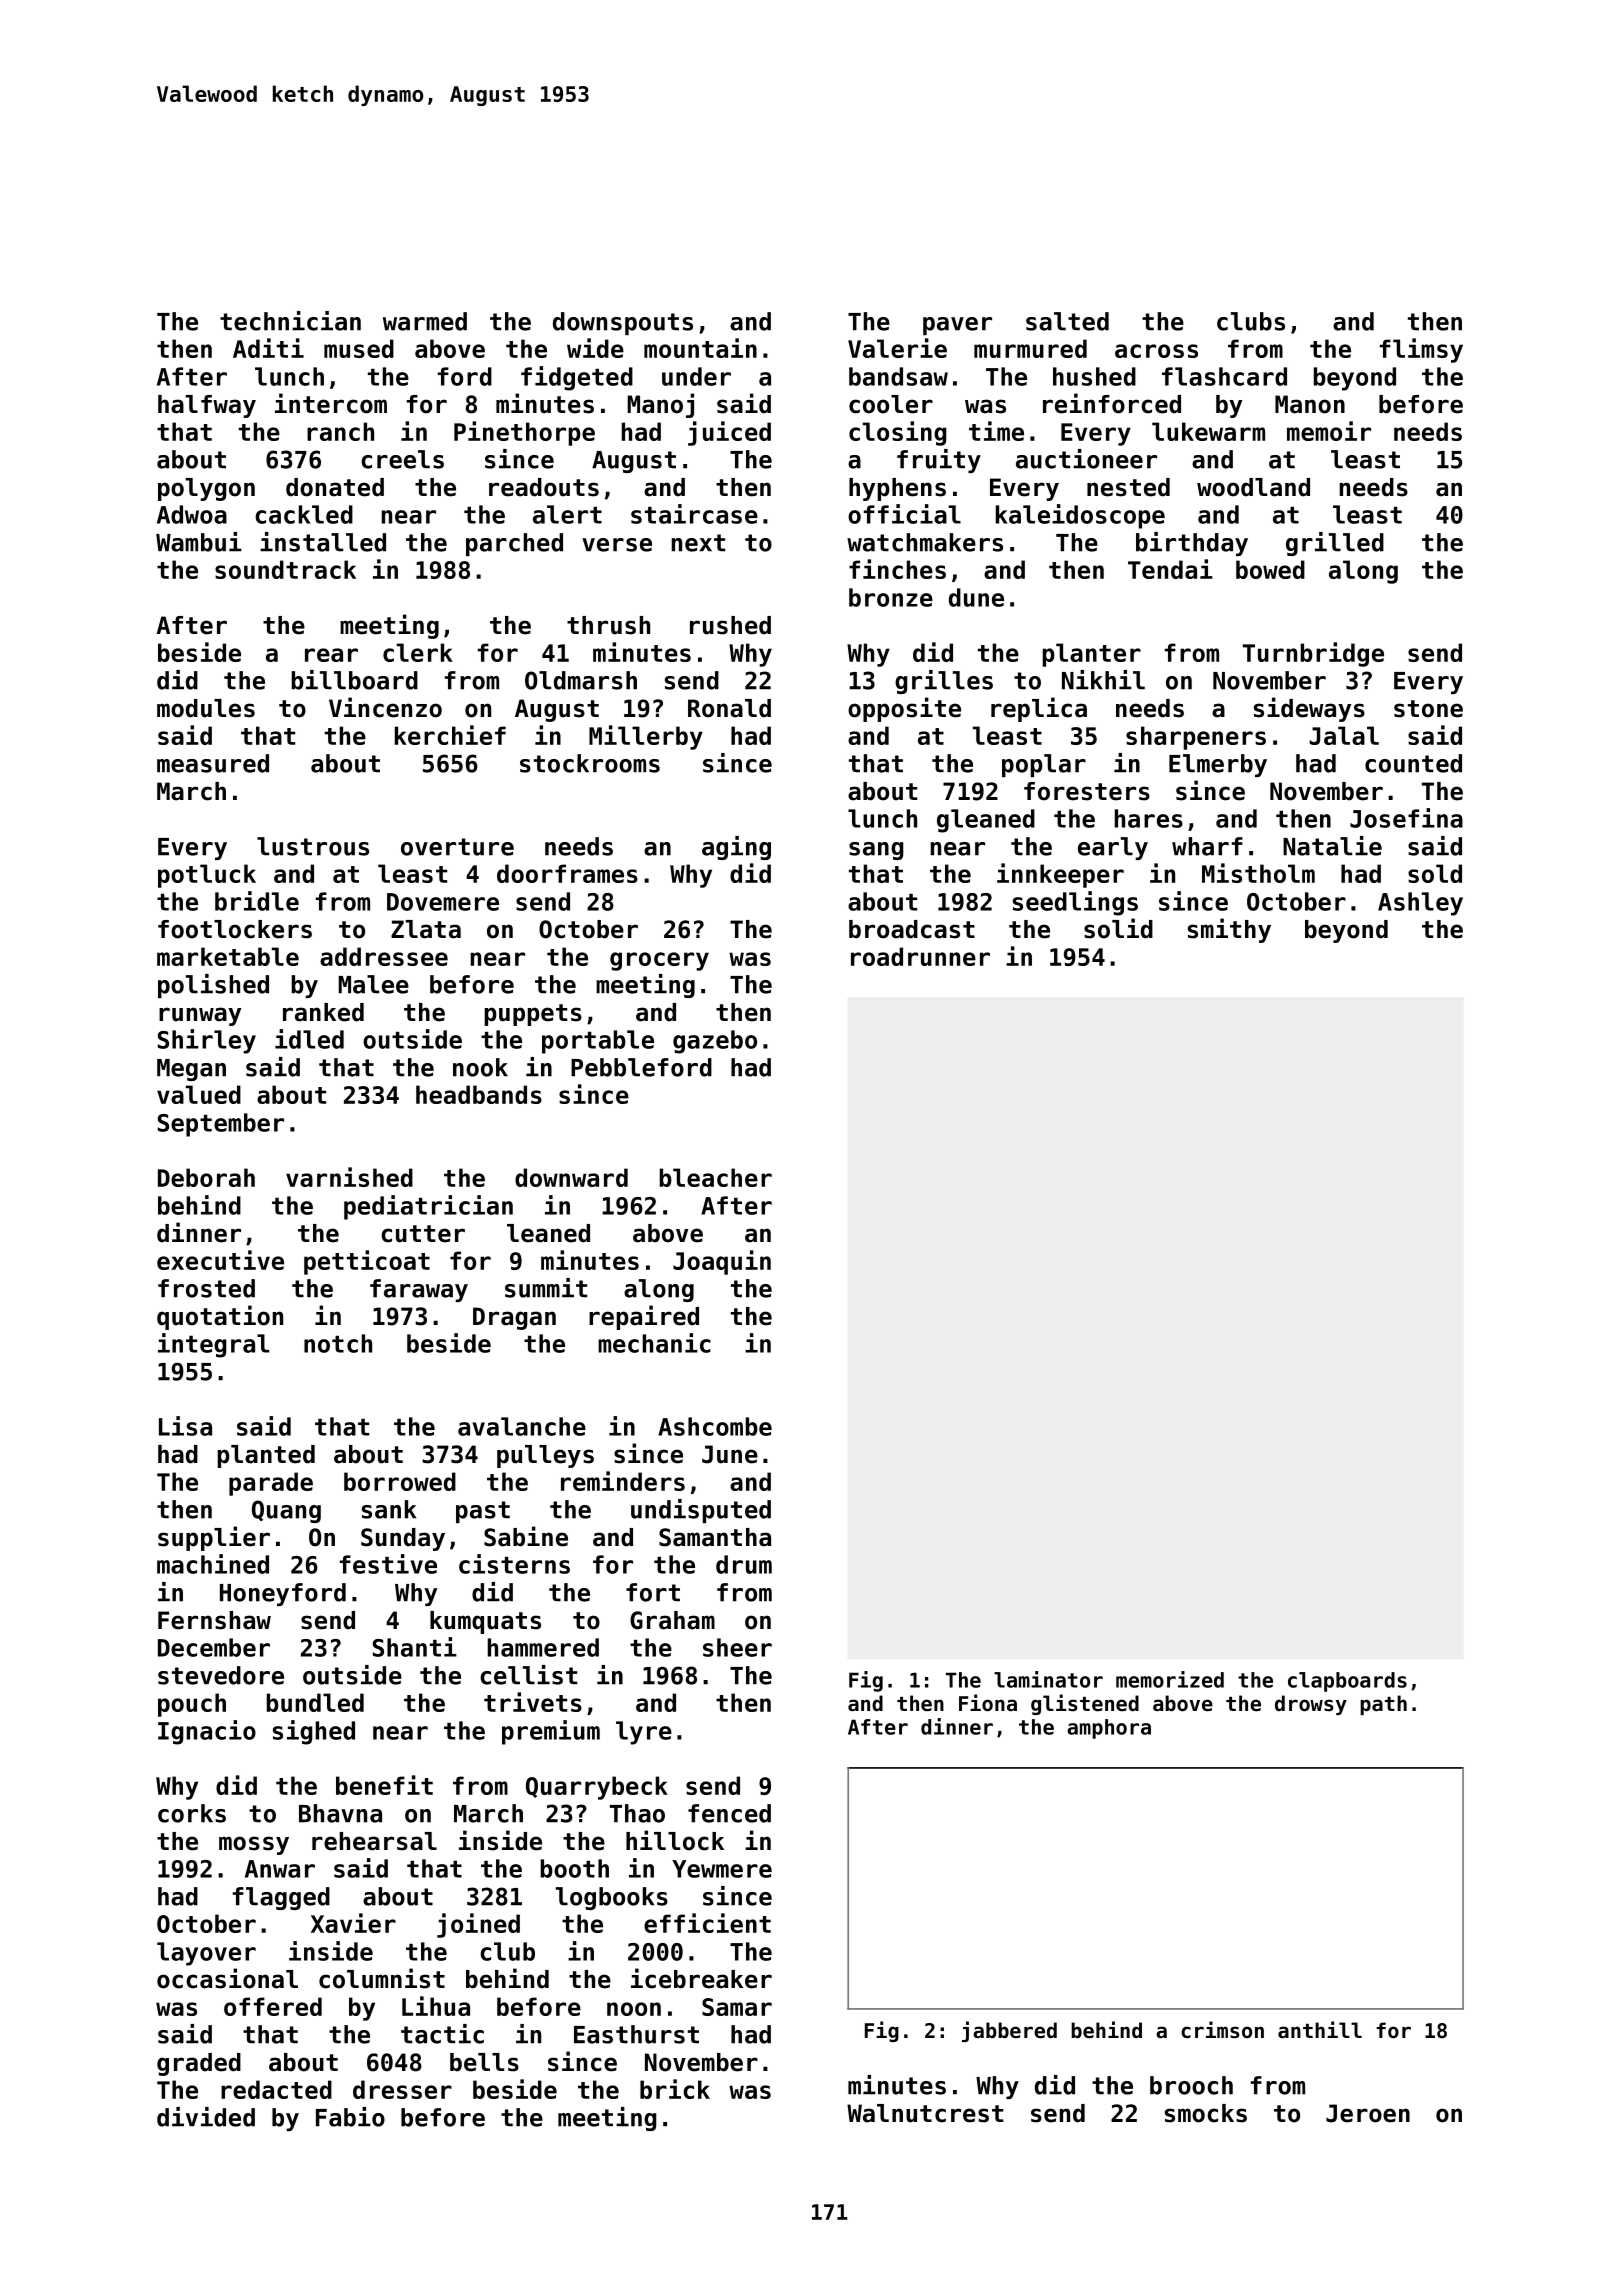 This screenshot has width=1620, height=2292. I want to click on brick, so click(675, 2089).
